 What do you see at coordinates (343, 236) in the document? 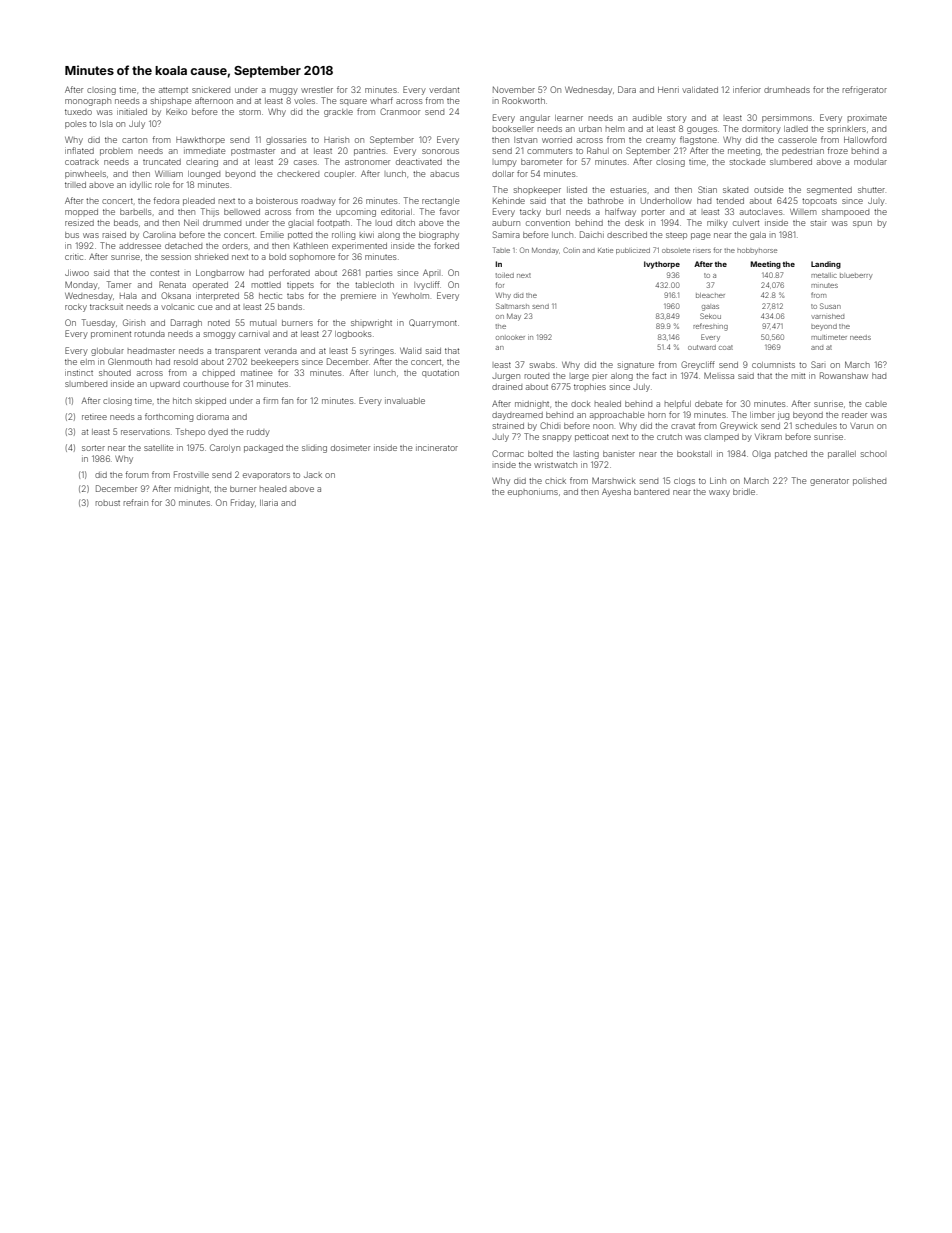
I see `rolling` at bounding box center [343, 236].
